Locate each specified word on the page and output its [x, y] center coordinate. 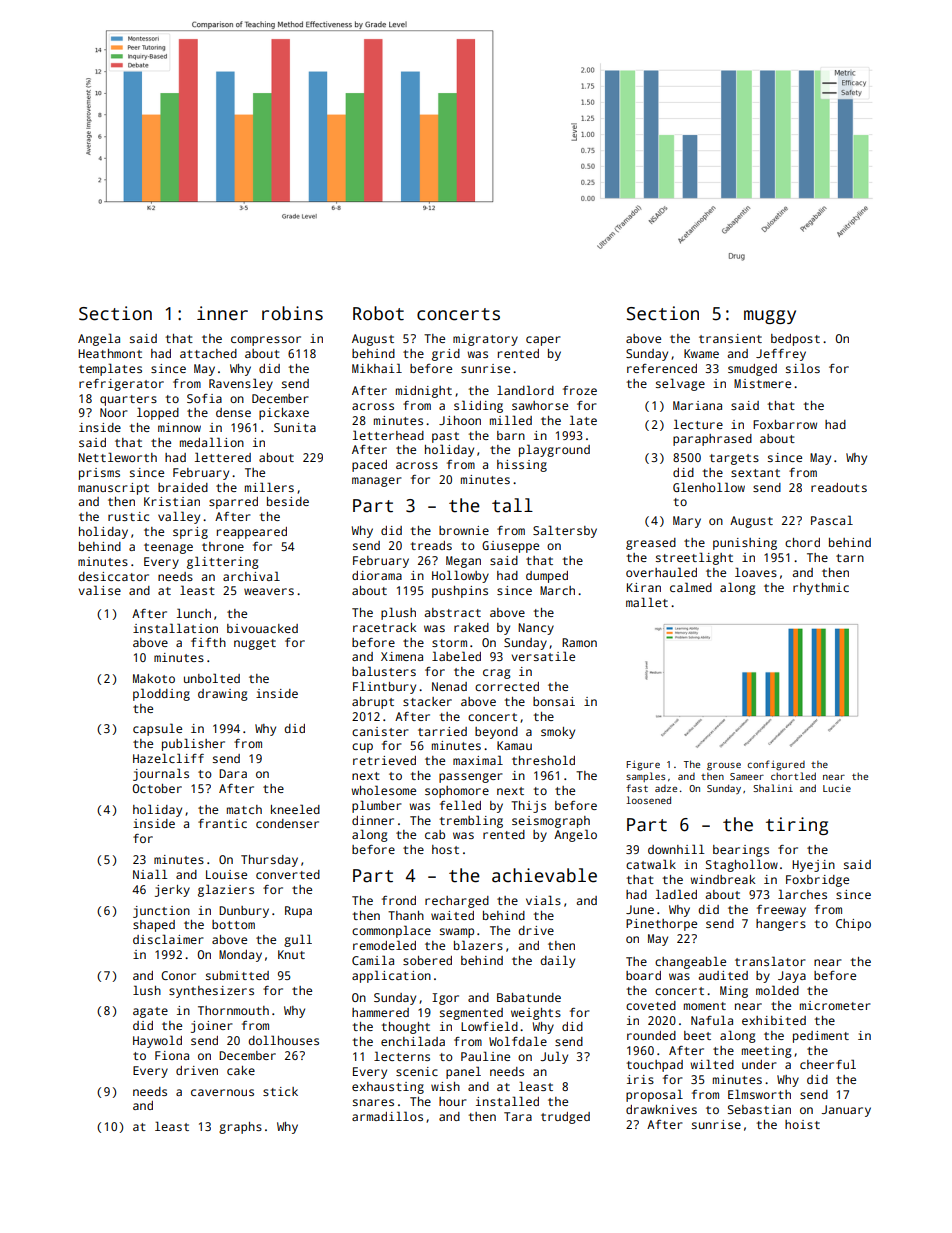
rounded [651, 1035]
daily [557, 961]
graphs [240, 1128]
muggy [770, 317]
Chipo [853, 925]
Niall [150, 874]
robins [292, 313]
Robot [378, 313]
